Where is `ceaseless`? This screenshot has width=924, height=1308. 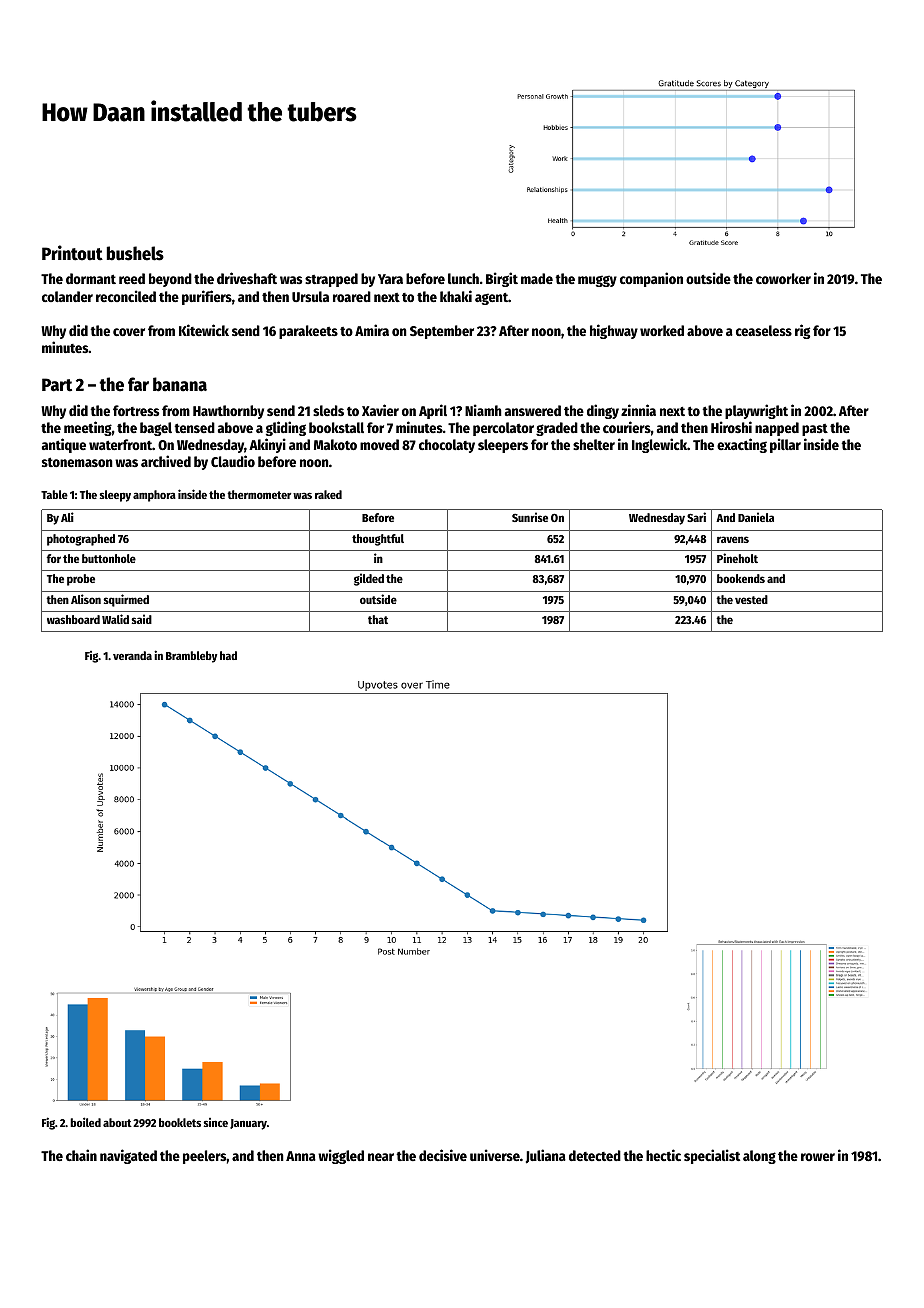
ceaseless is located at coordinates (764, 330).
